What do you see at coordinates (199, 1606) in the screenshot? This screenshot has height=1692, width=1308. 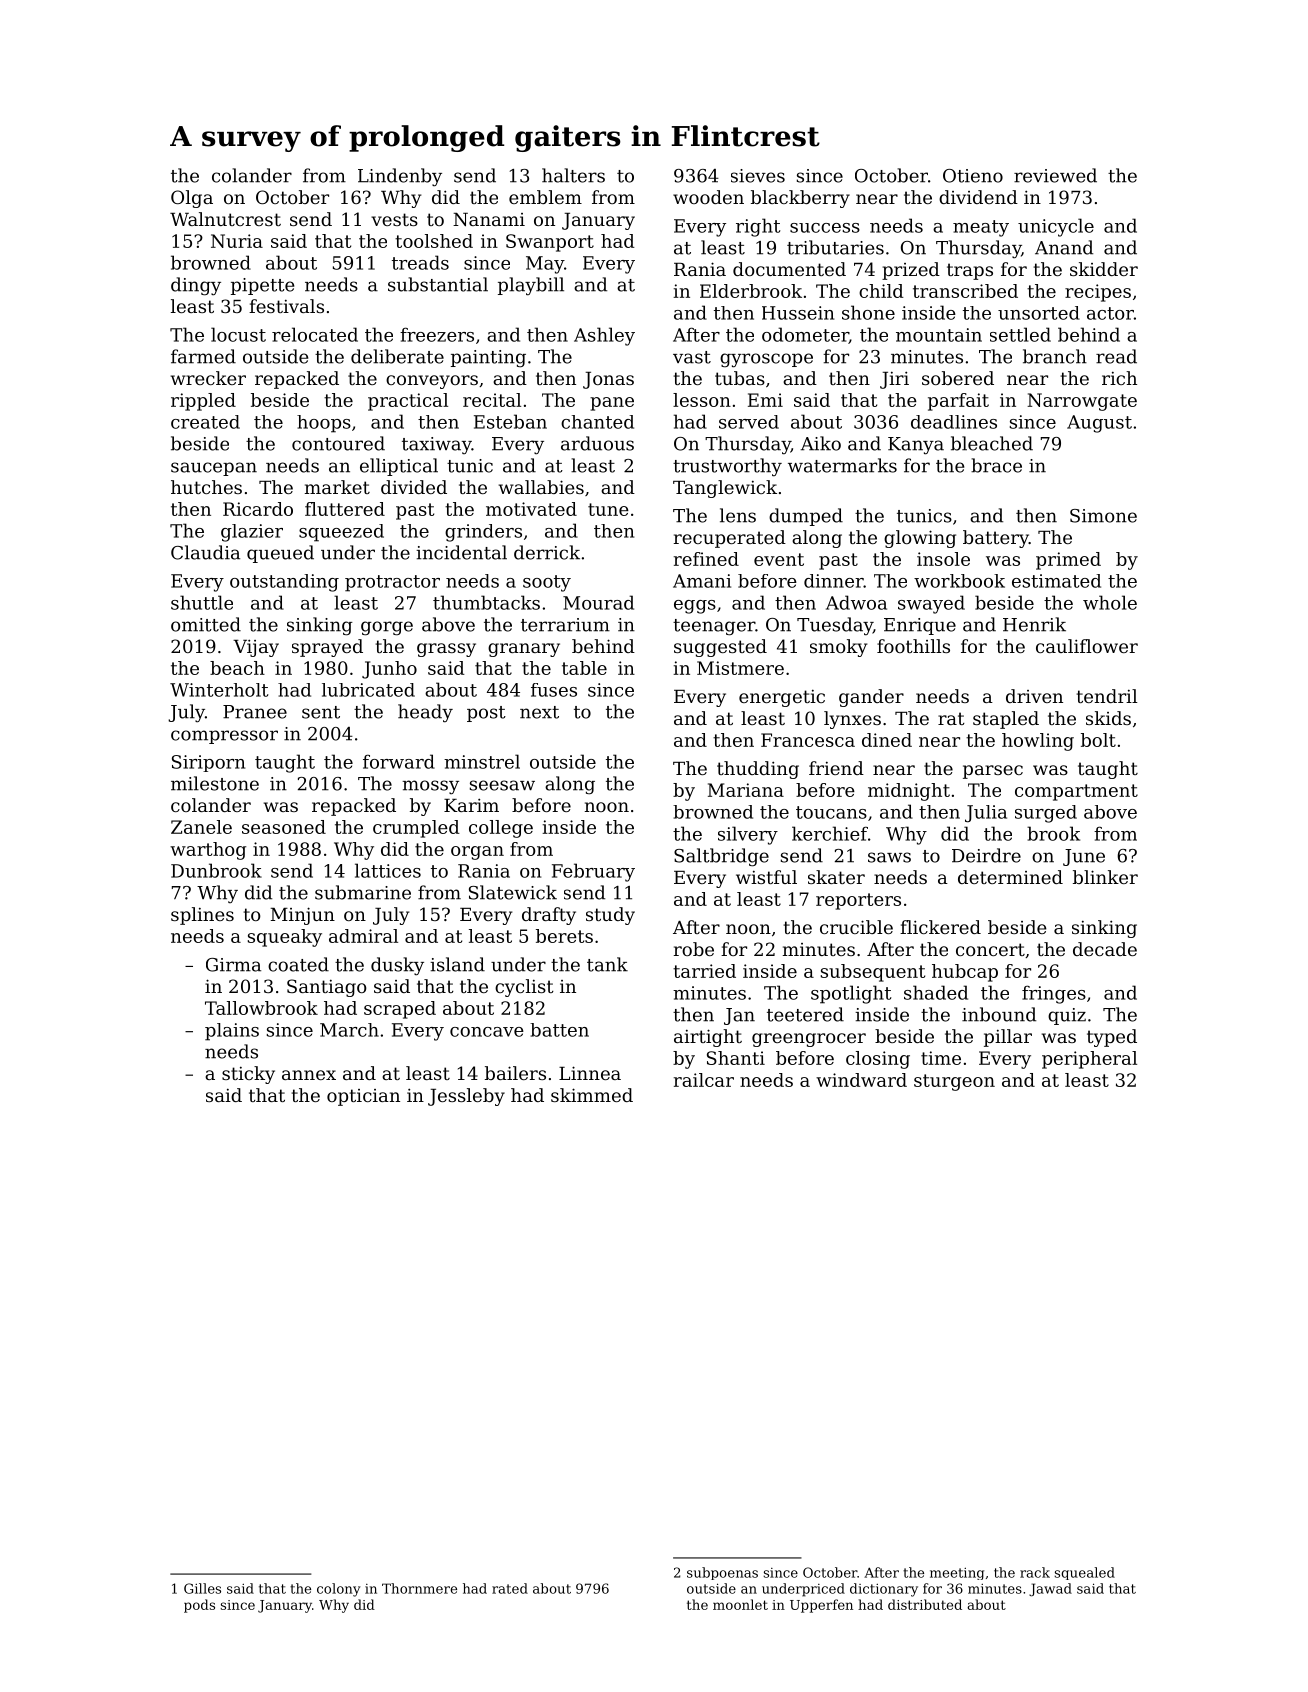 I see `pods` at bounding box center [199, 1606].
